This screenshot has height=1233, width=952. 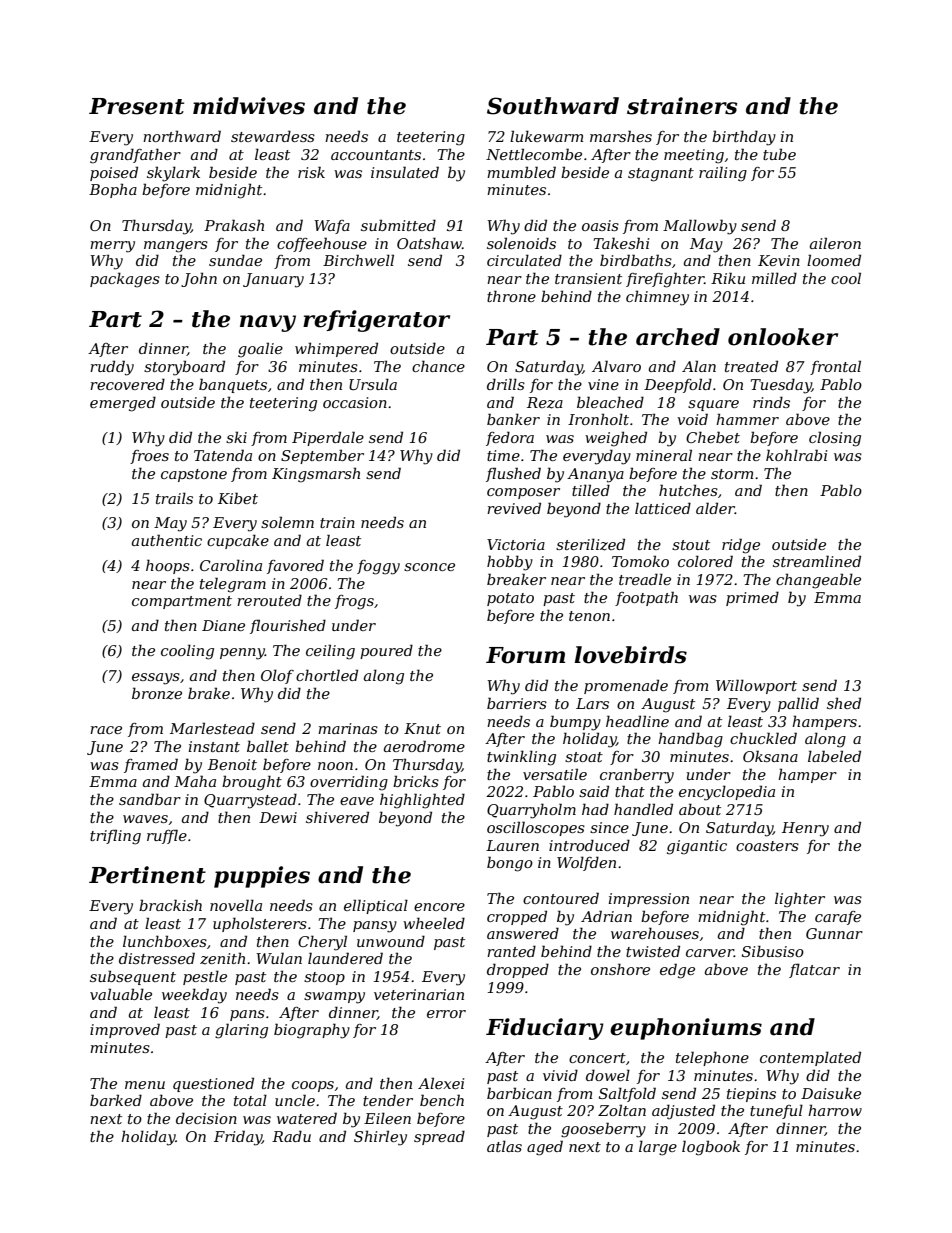 What do you see at coordinates (167, 836) in the screenshot?
I see `ruffle` at bounding box center [167, 836].
